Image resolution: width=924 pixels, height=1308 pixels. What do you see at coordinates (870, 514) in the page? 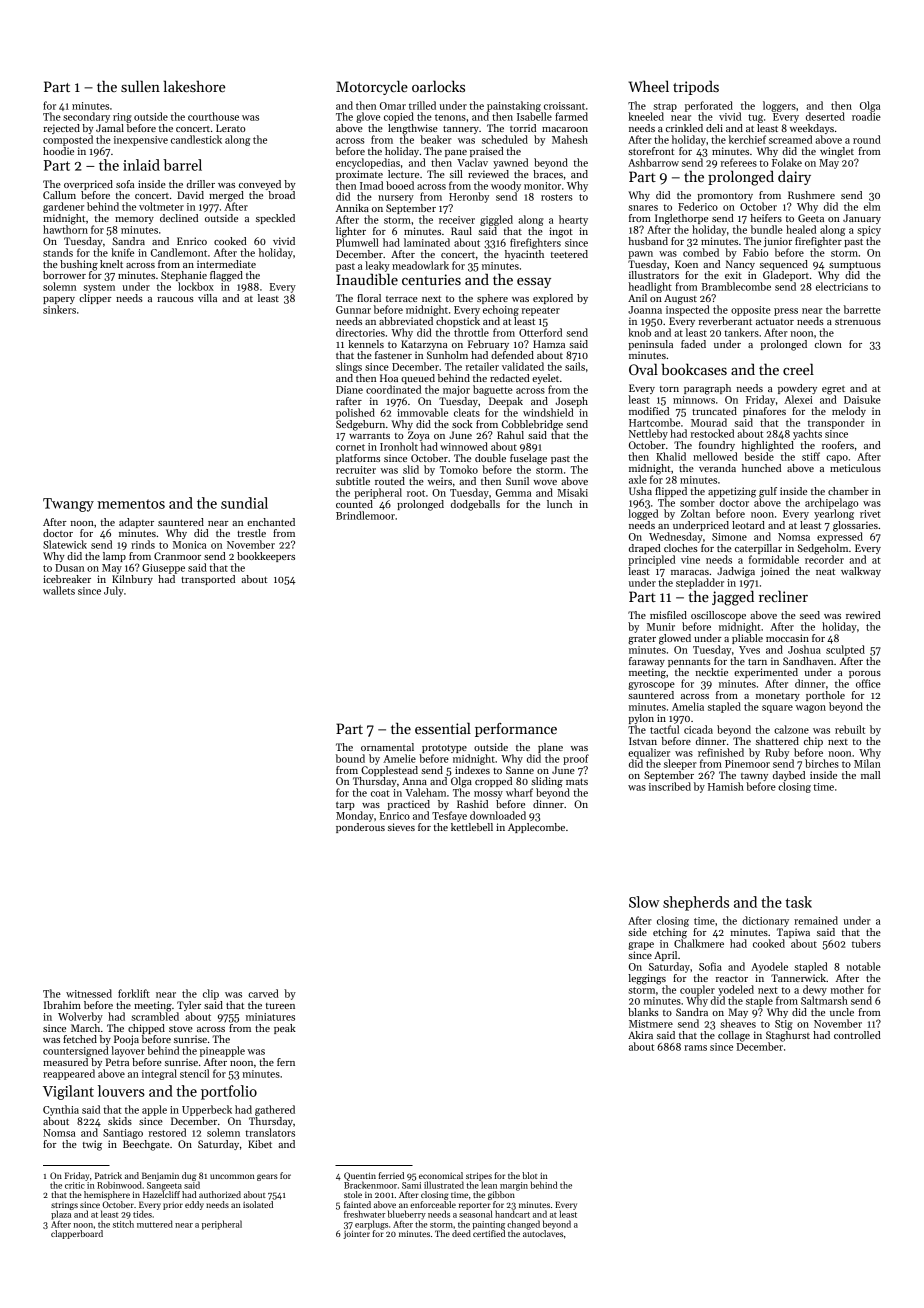
I see `rivet` at bounding box center [870, 514].
